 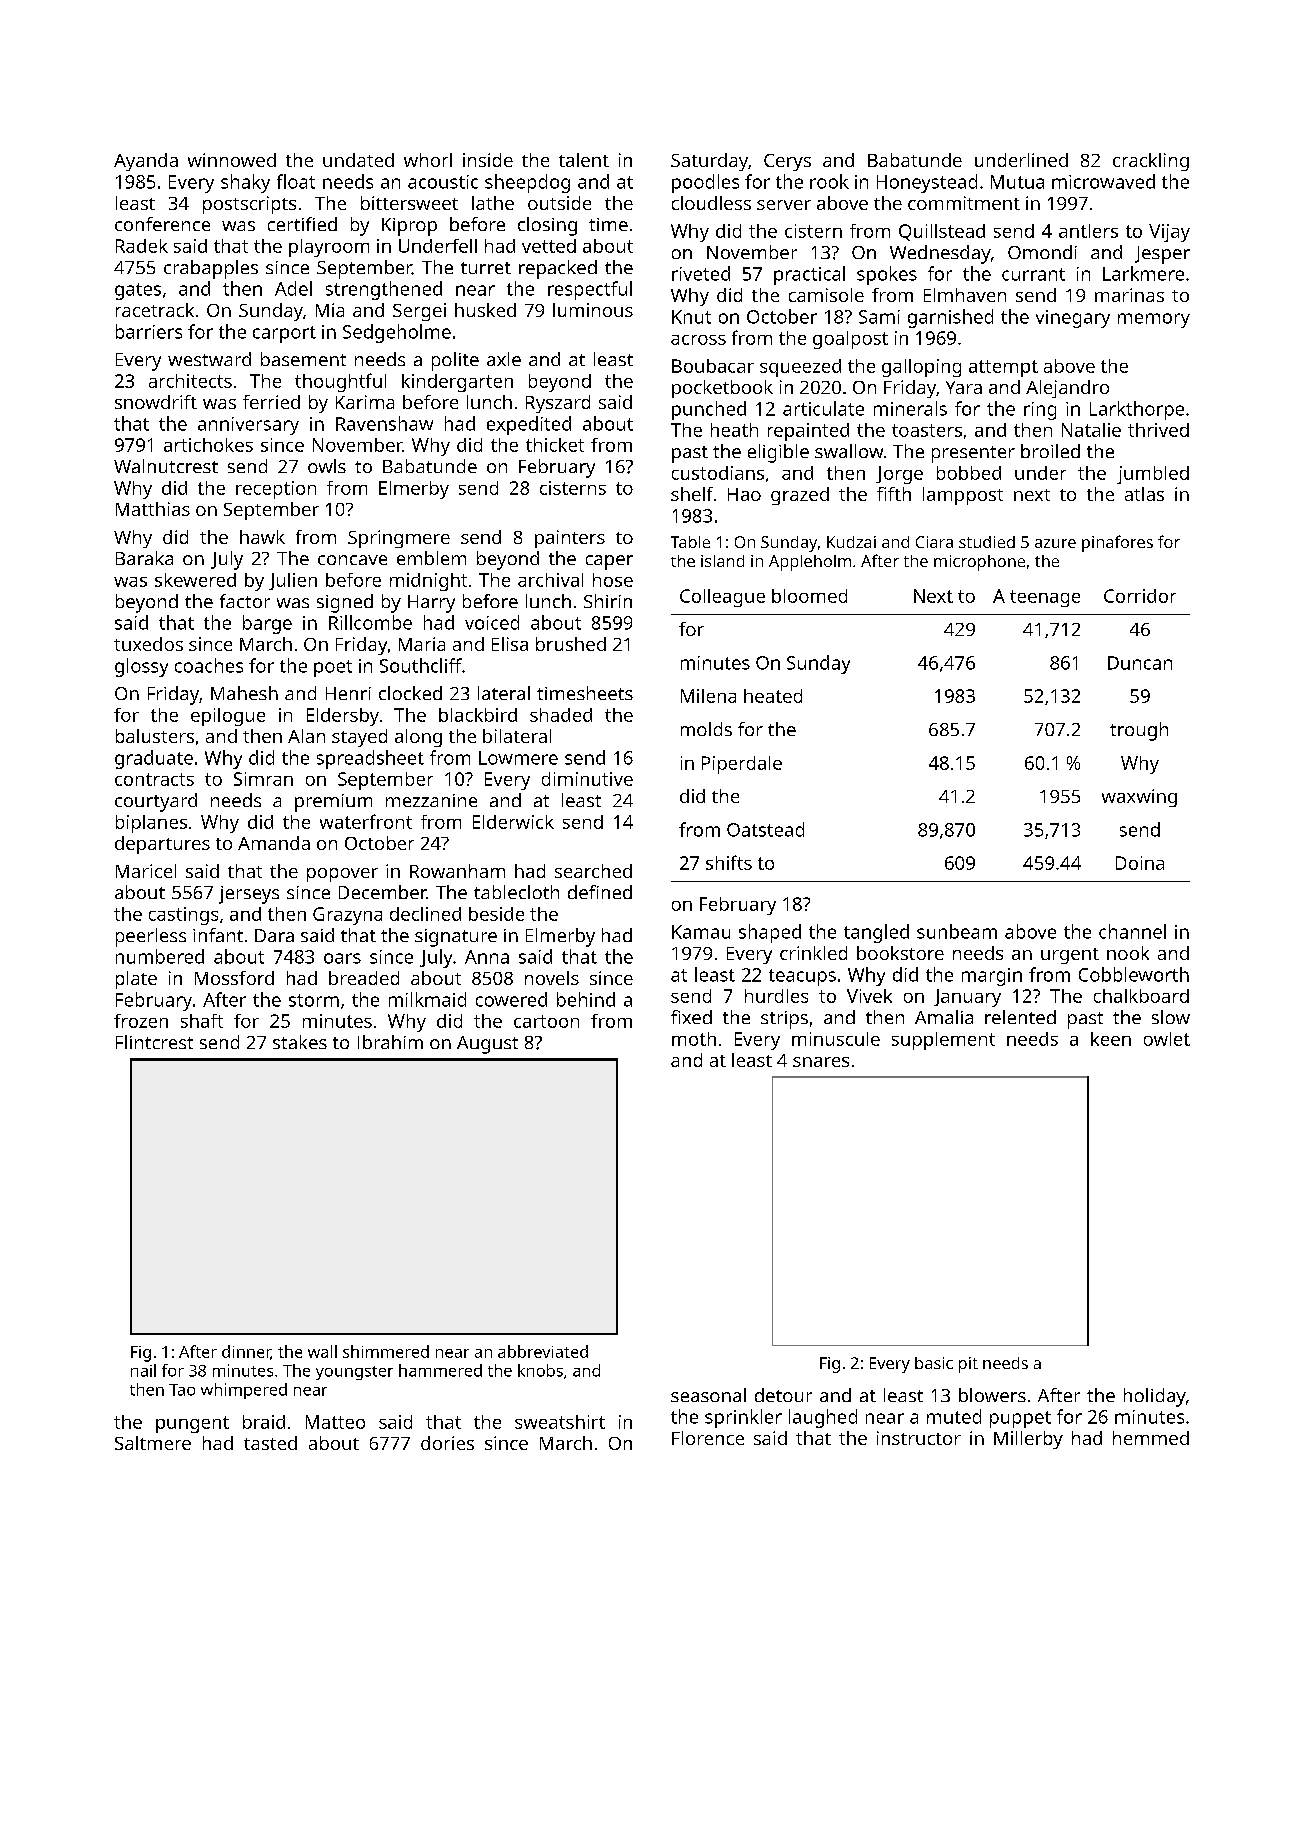 I want to click on Saltmere, so click(x=153, y=1443).
